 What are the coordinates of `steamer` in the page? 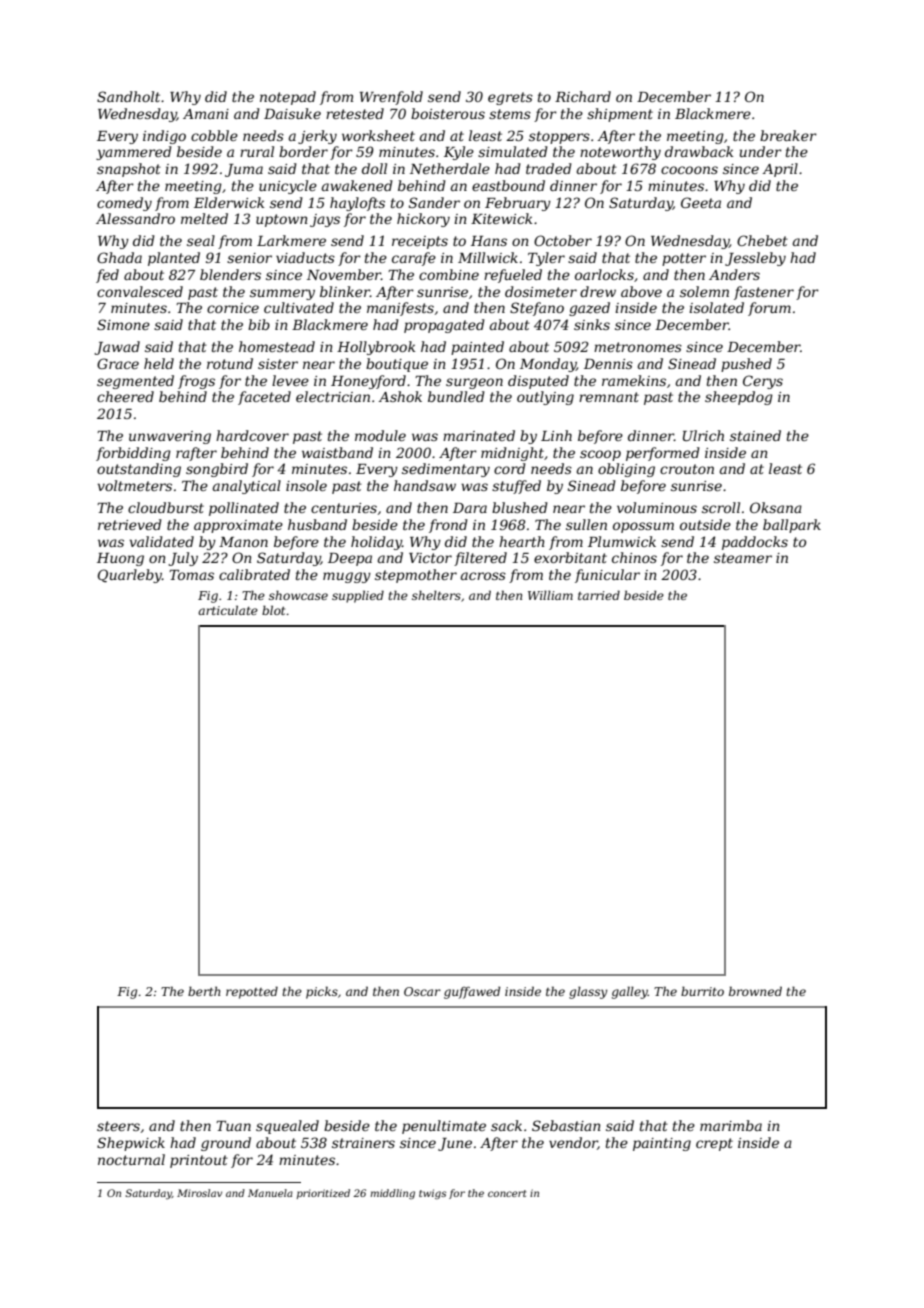 It's located at (743, 558).
